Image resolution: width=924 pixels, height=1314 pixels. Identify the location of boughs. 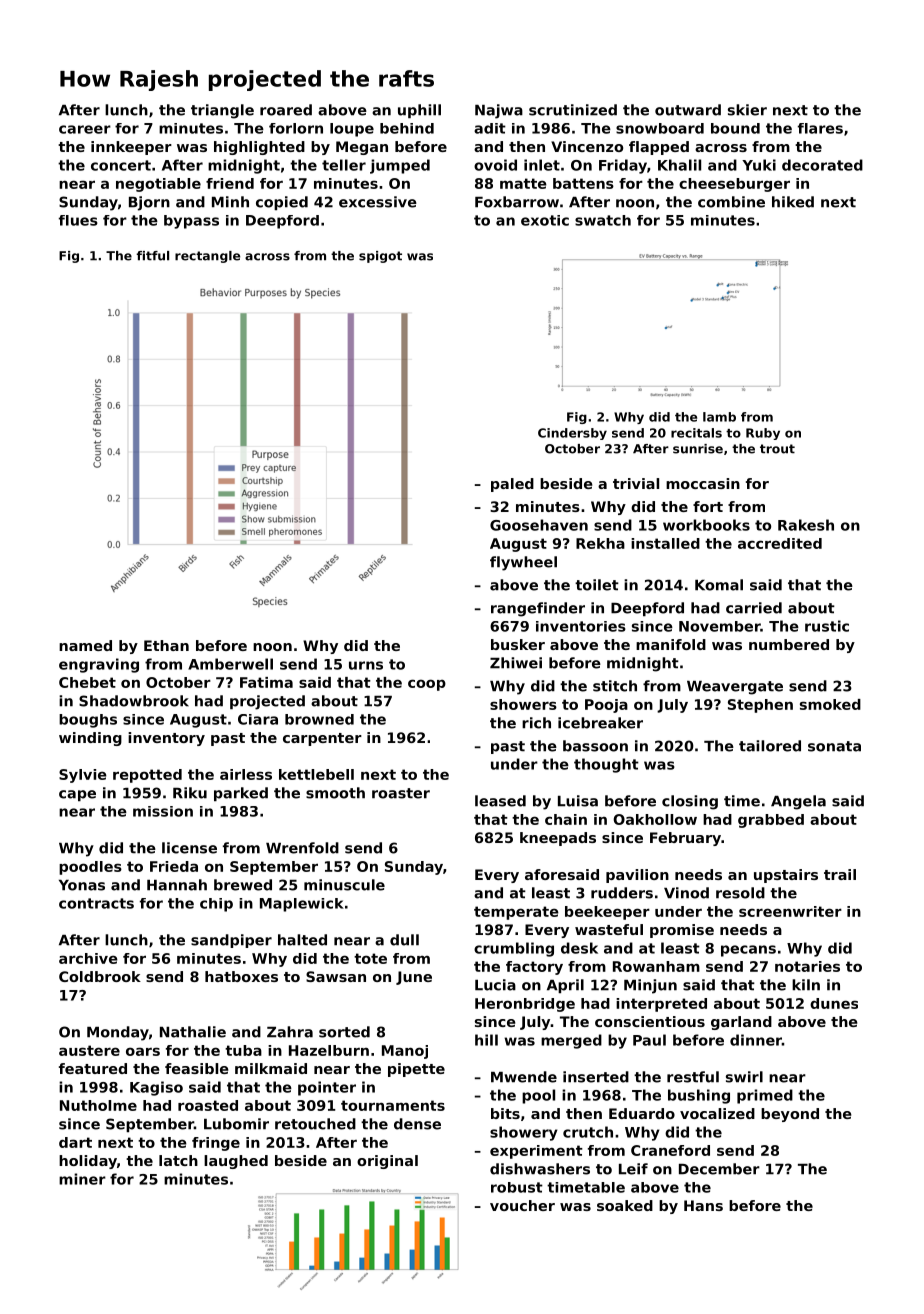
(88, 721).
